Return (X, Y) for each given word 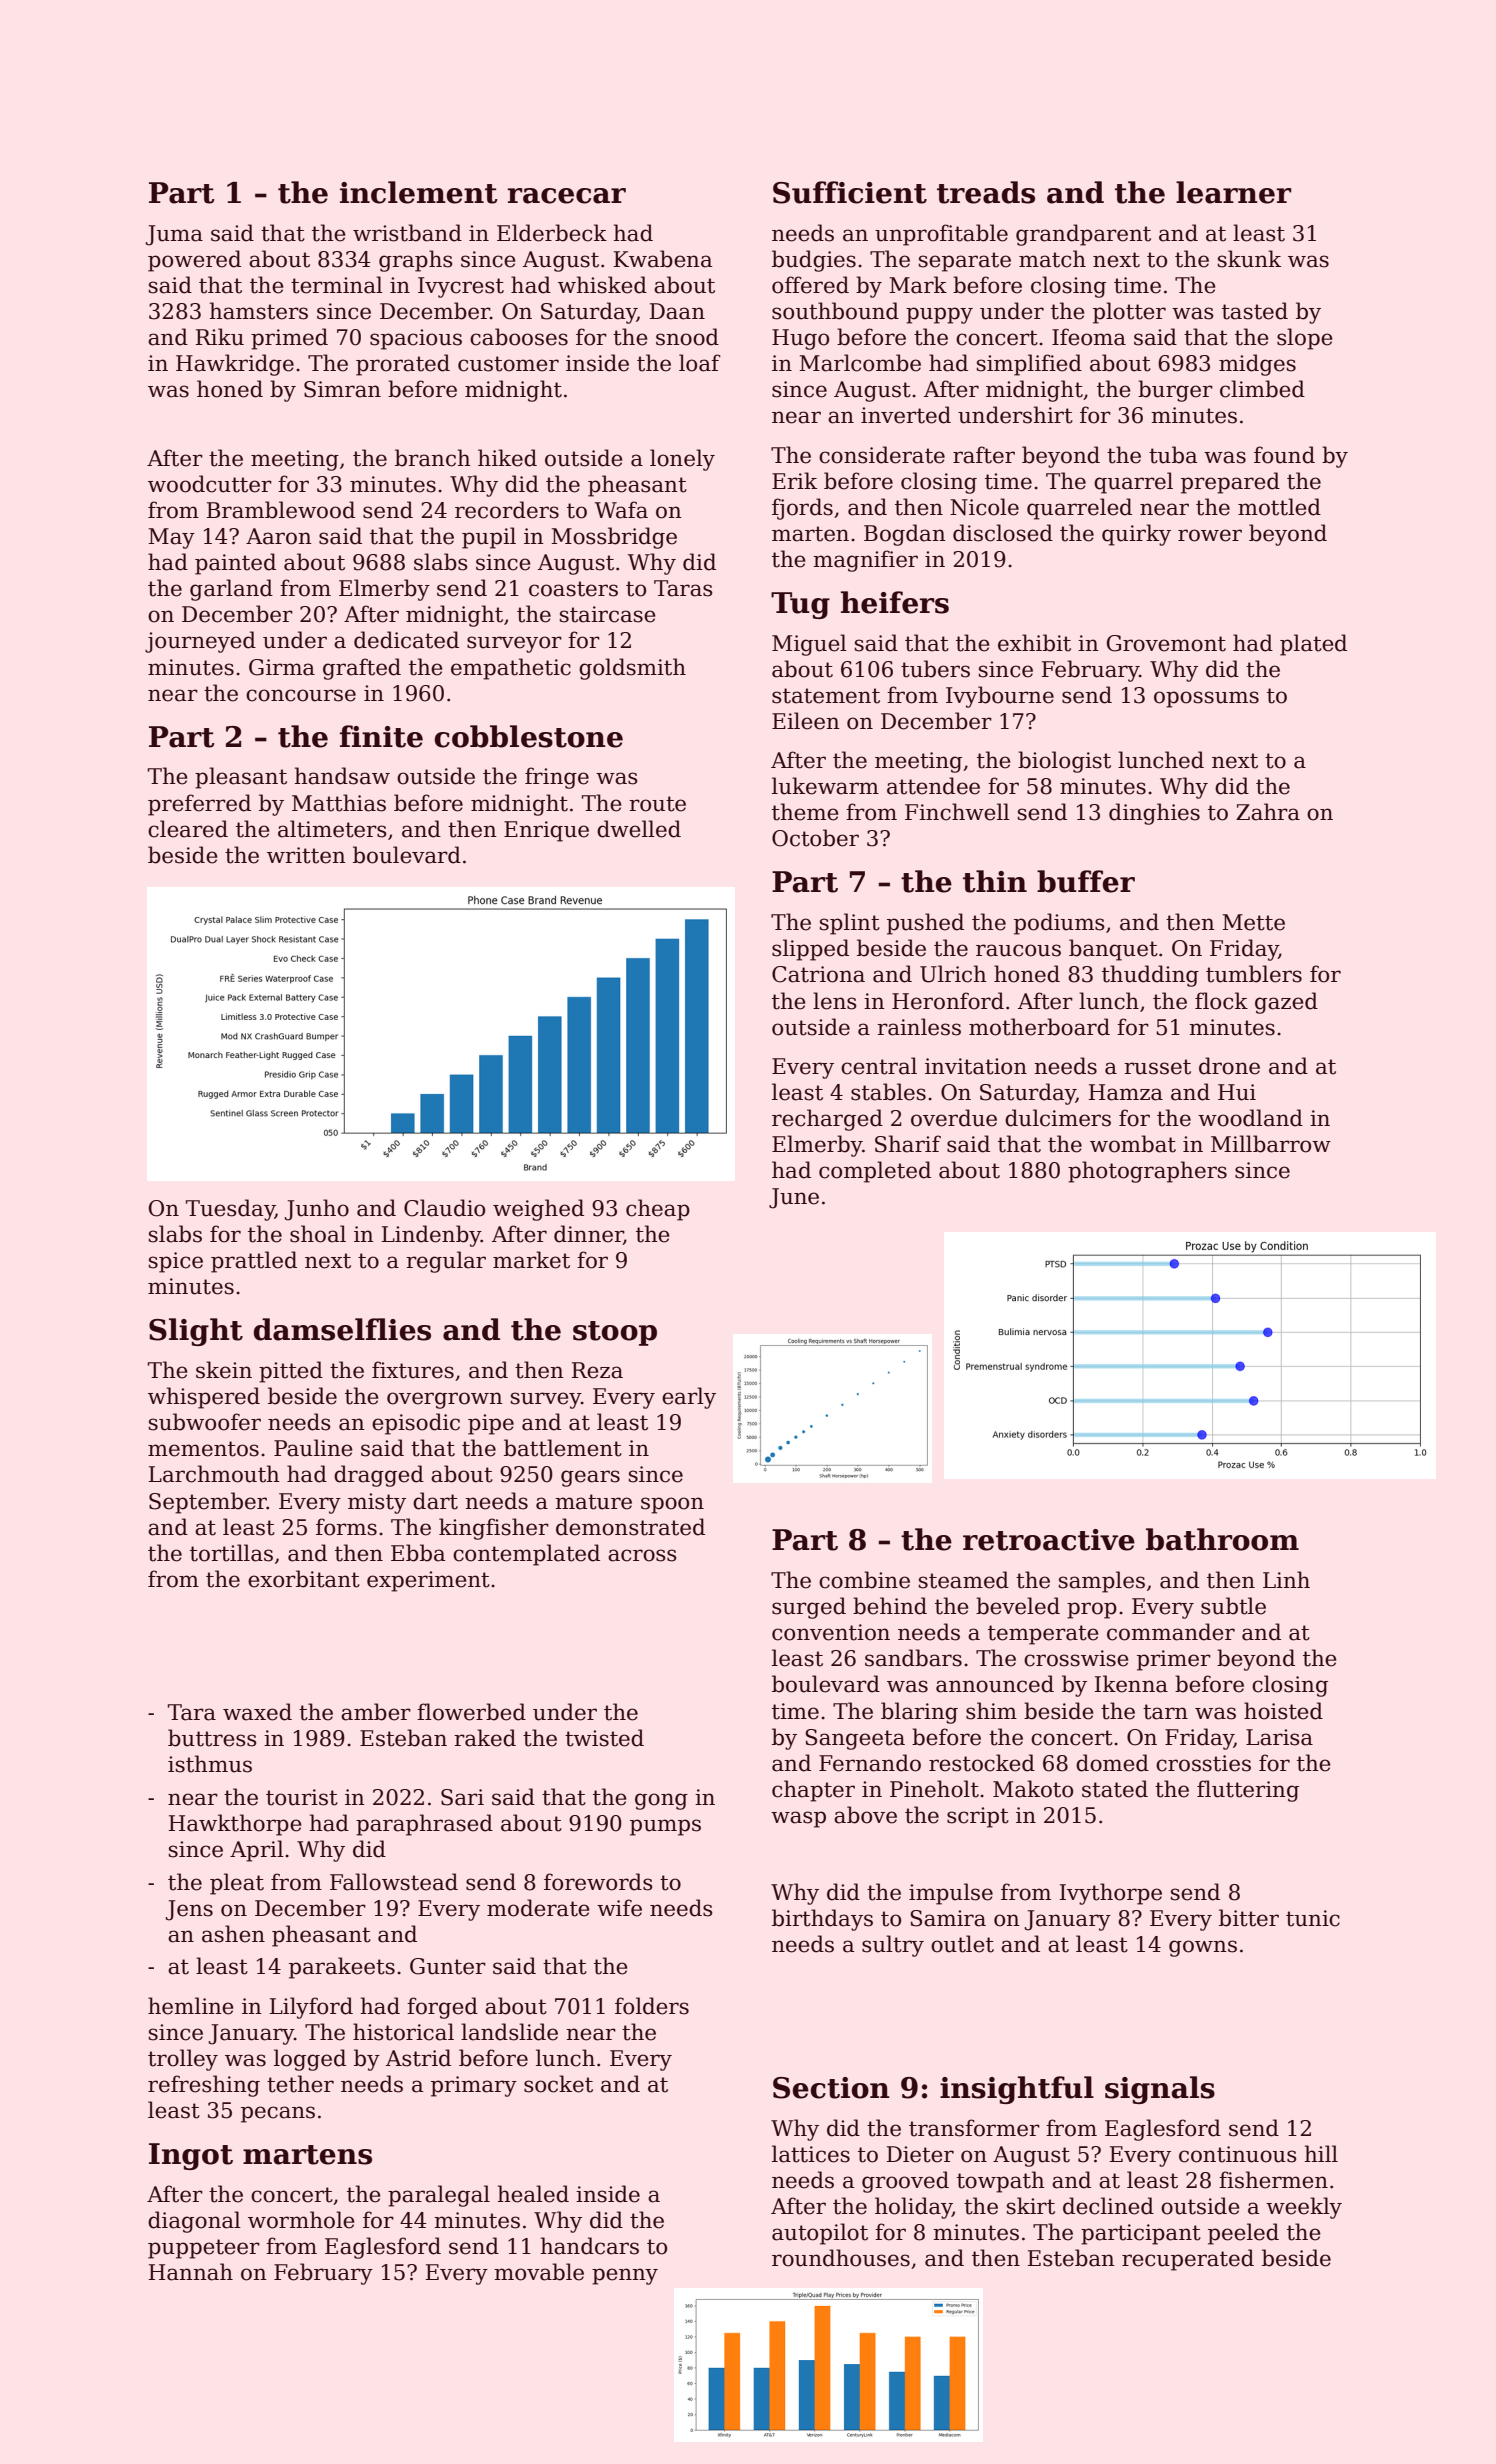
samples (1102, 1582)
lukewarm (825, 786)
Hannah (191, 2272)
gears (590, 1478)
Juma (174, 235)
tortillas (231, 1553)
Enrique (546, 831)
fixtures (413, 1370)
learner (1234, 192)
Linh (1286, 1579)
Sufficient (850, 192)
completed (875, 1172)
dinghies (1154, 814)
